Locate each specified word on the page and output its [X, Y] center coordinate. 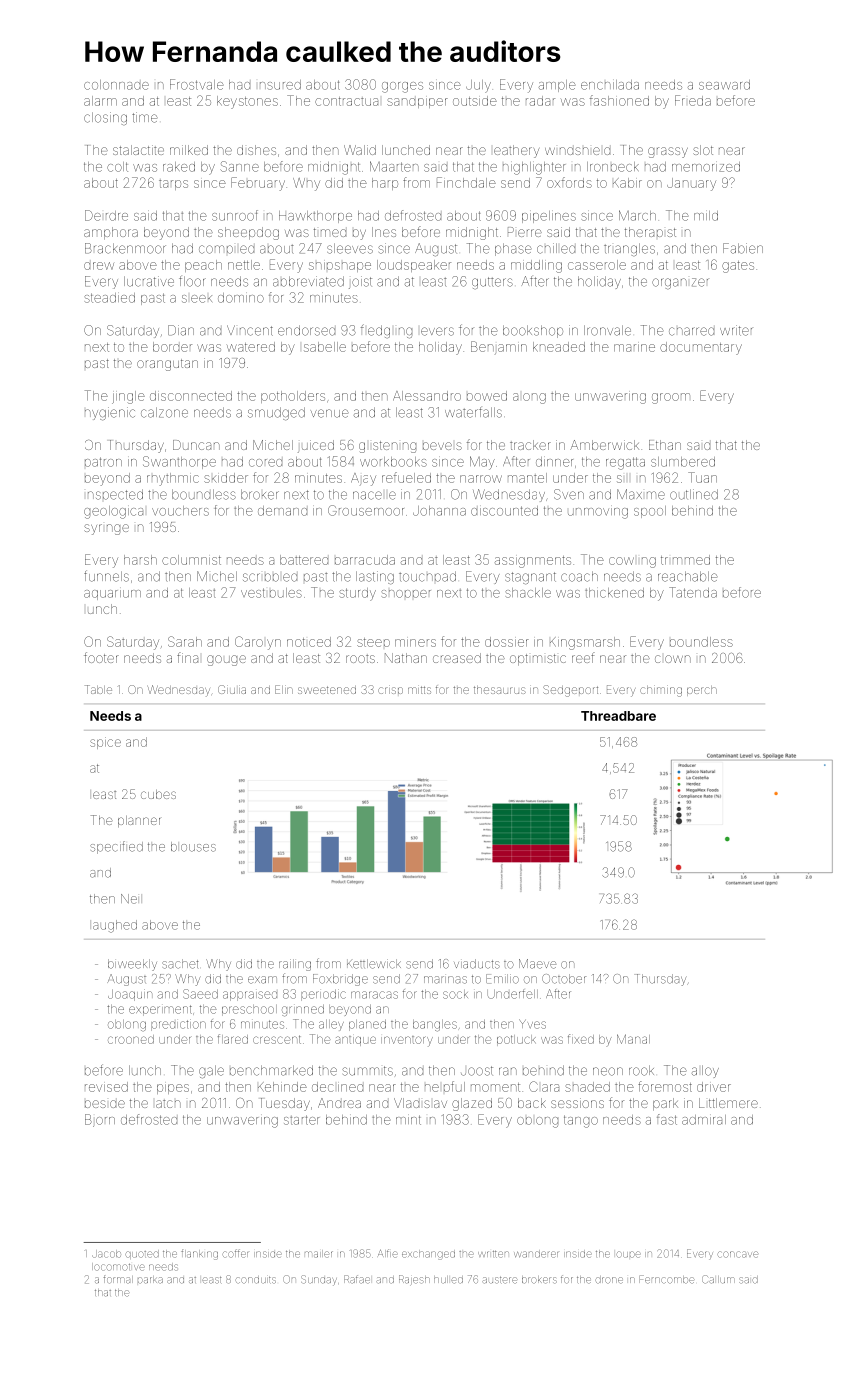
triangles [629, 249]
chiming [661, 691]
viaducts [477, 964]
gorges [402, 87]
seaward [724, 85]
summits [367, 1071]
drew [99, 266]
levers [437, 331]
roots [360, 659]
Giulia [232, 689]
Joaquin [130, 995]
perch [702, 691]
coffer [235, 1253]
